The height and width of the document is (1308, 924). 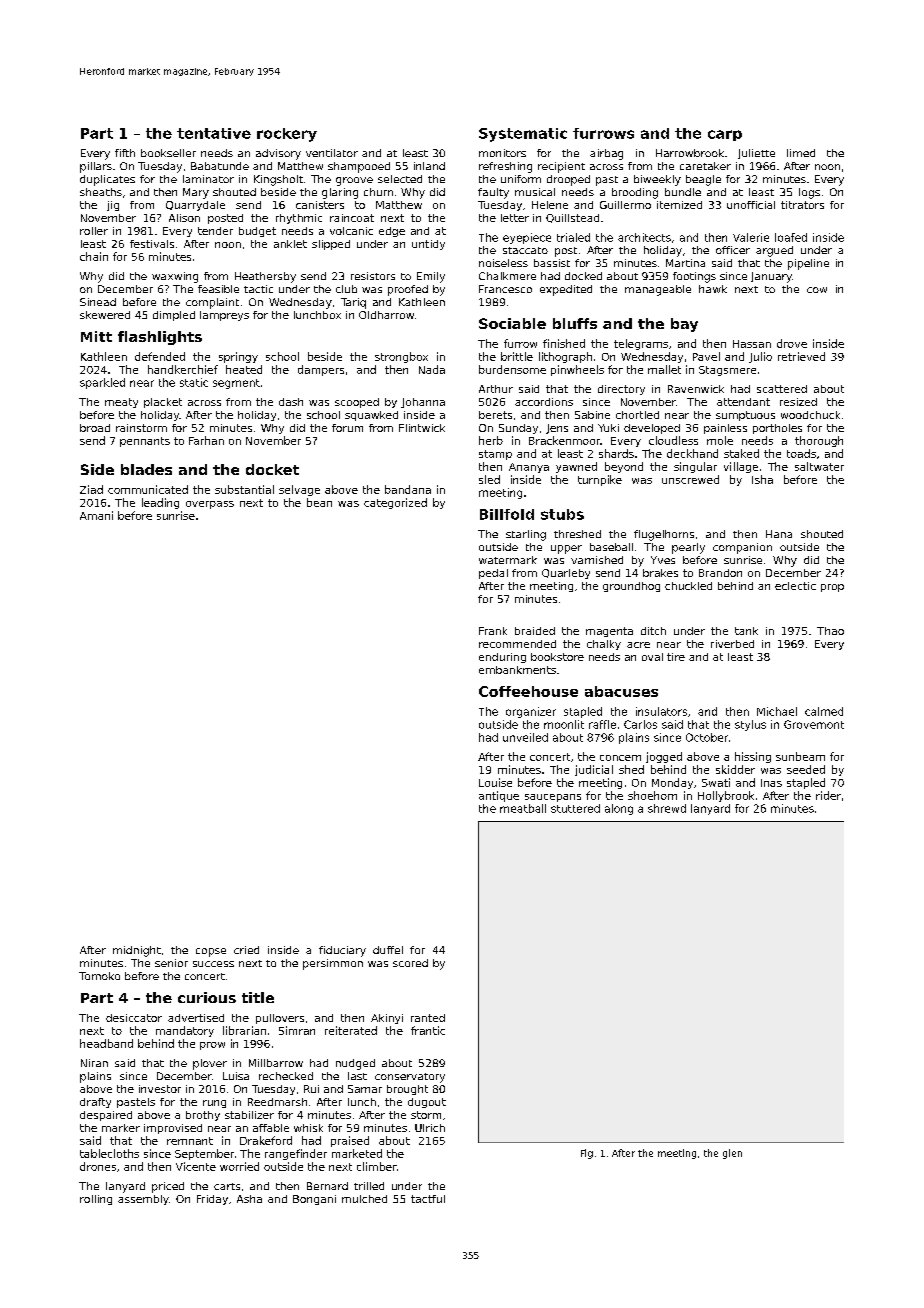 I want to click on carp, so click(x=725, y=135).
